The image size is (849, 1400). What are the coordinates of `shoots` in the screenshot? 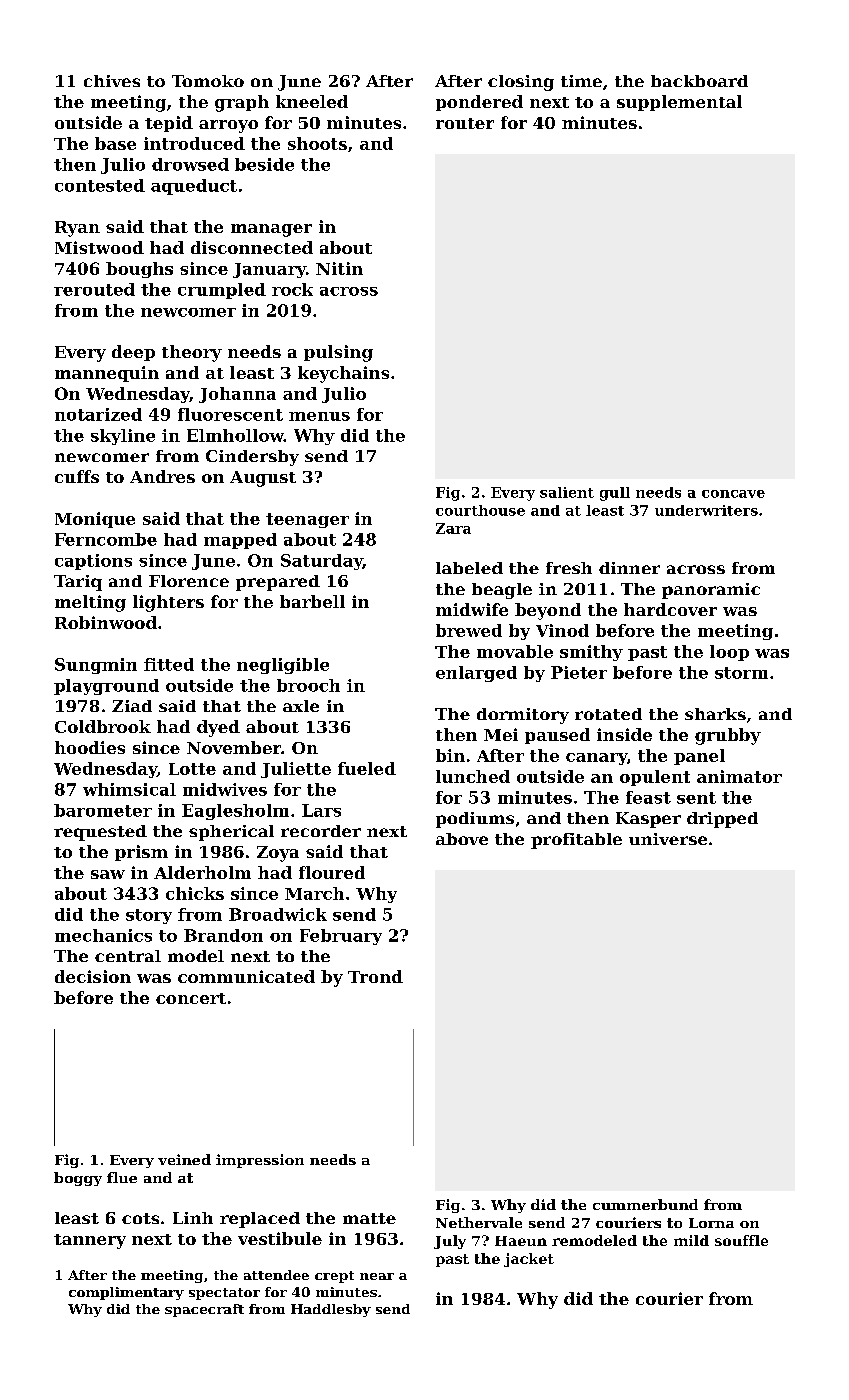 It's located at (317, 143).
